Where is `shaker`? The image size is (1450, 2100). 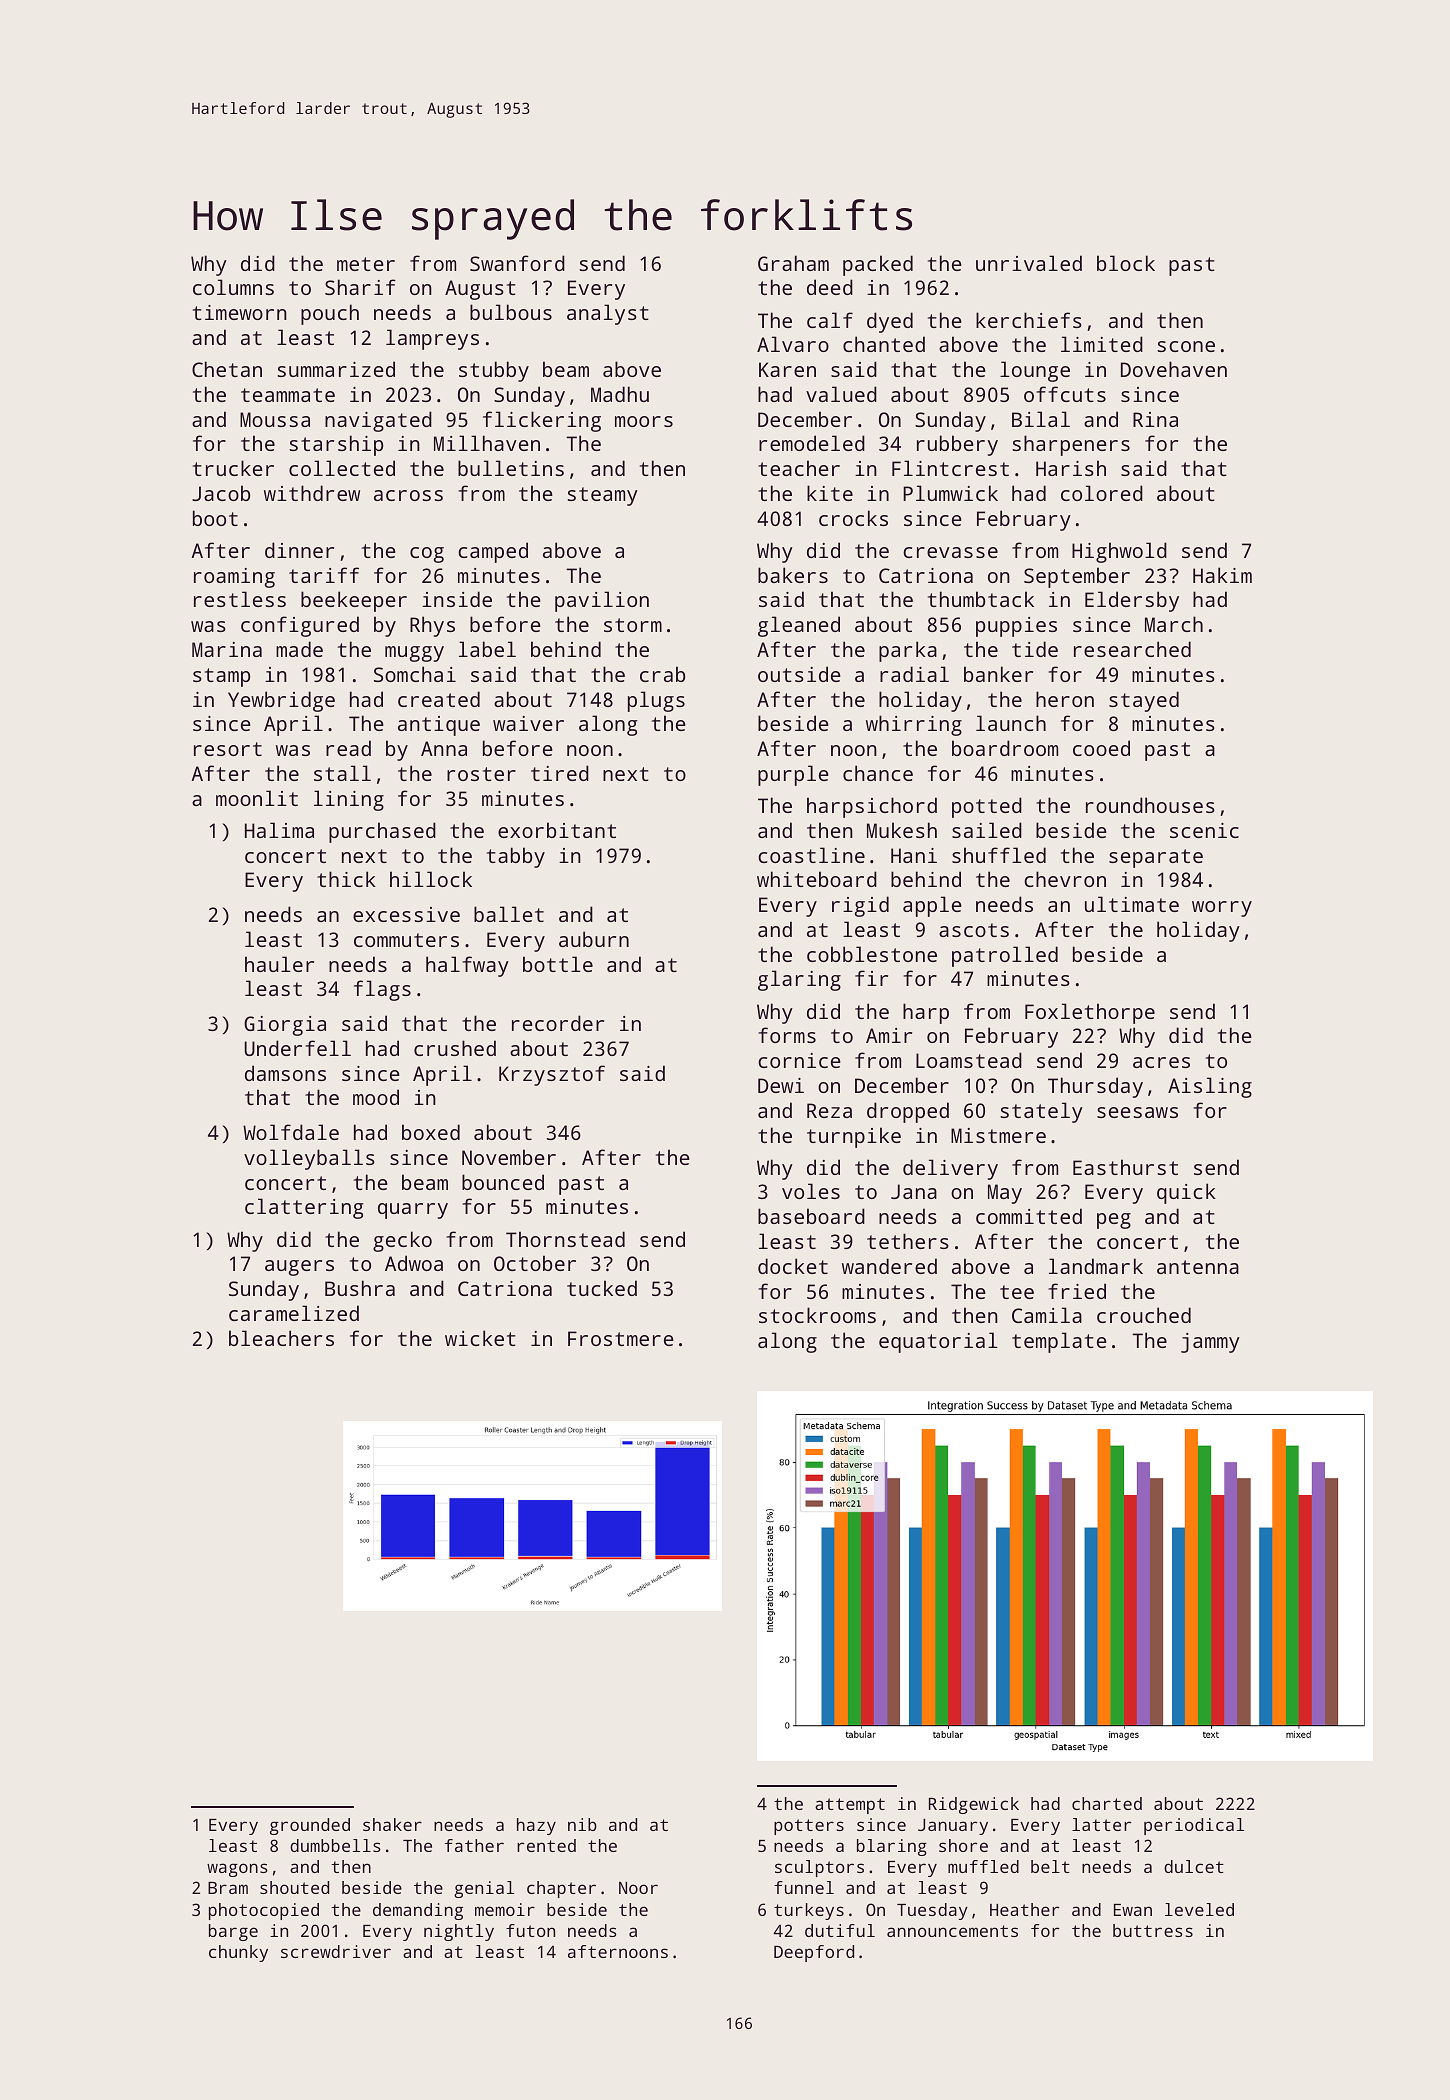 shaker is located at coordinates (392, 1824).
